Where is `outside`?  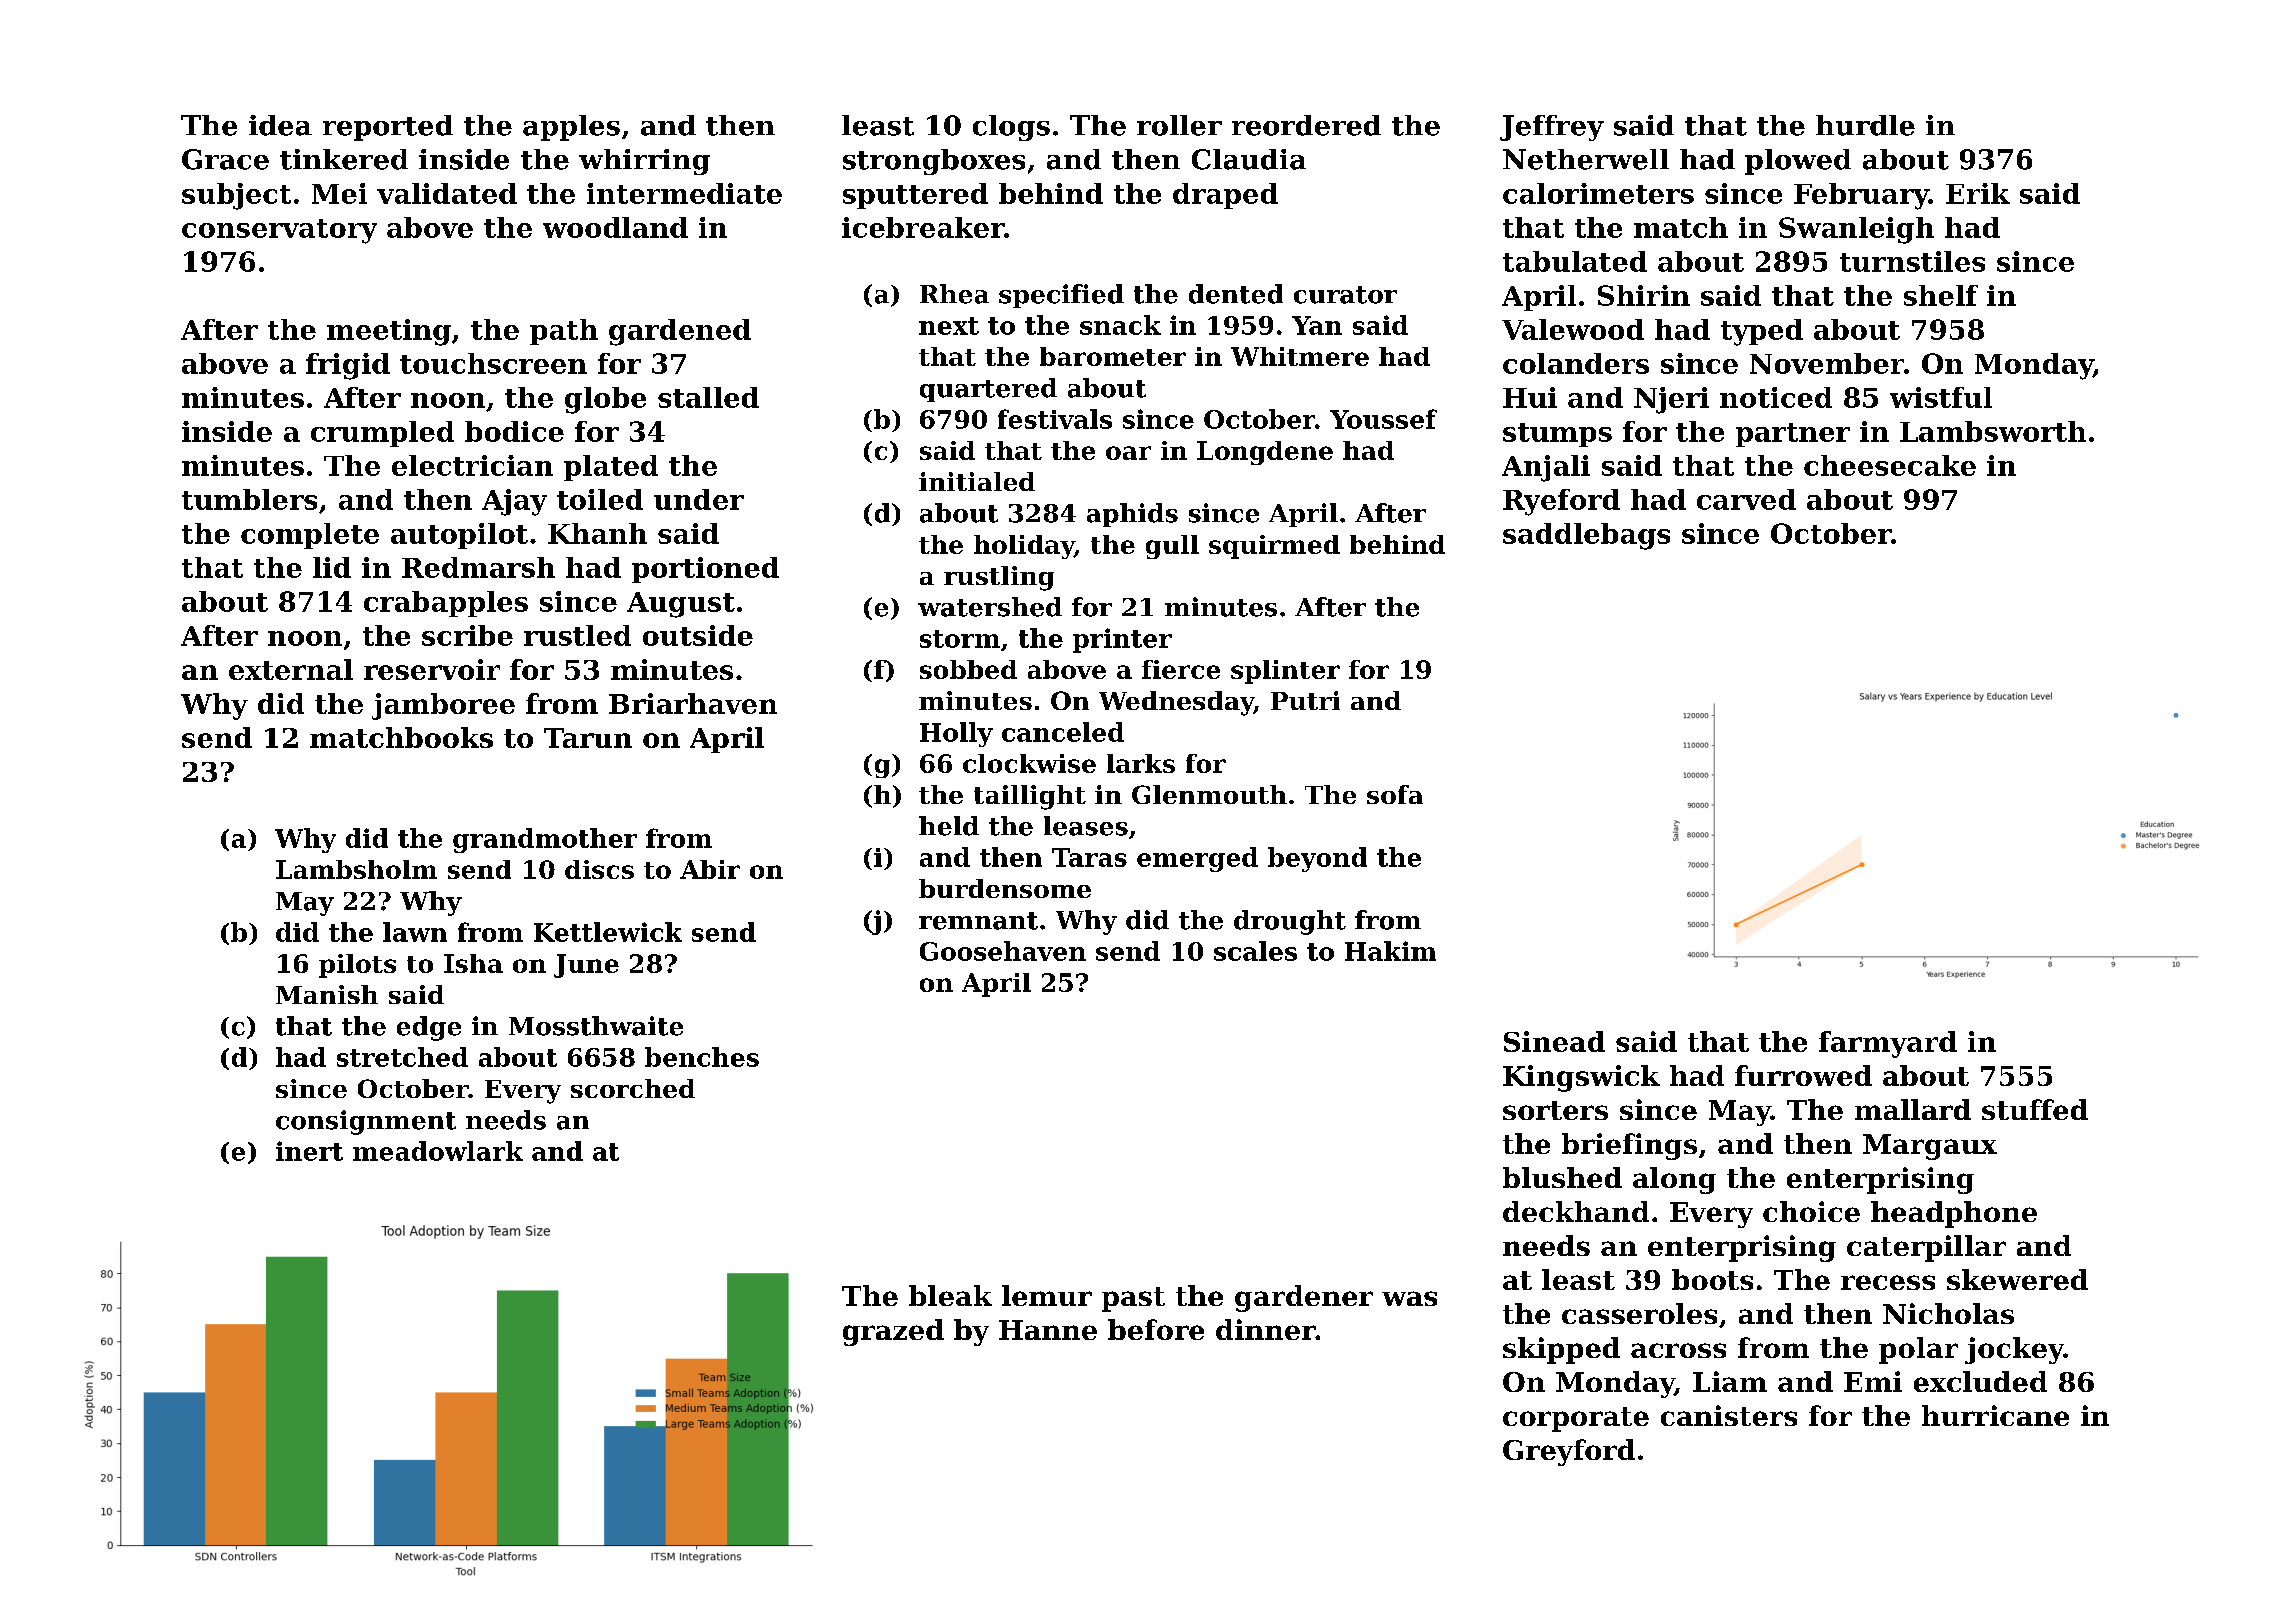
outside is located at coordinates (698, 635).
